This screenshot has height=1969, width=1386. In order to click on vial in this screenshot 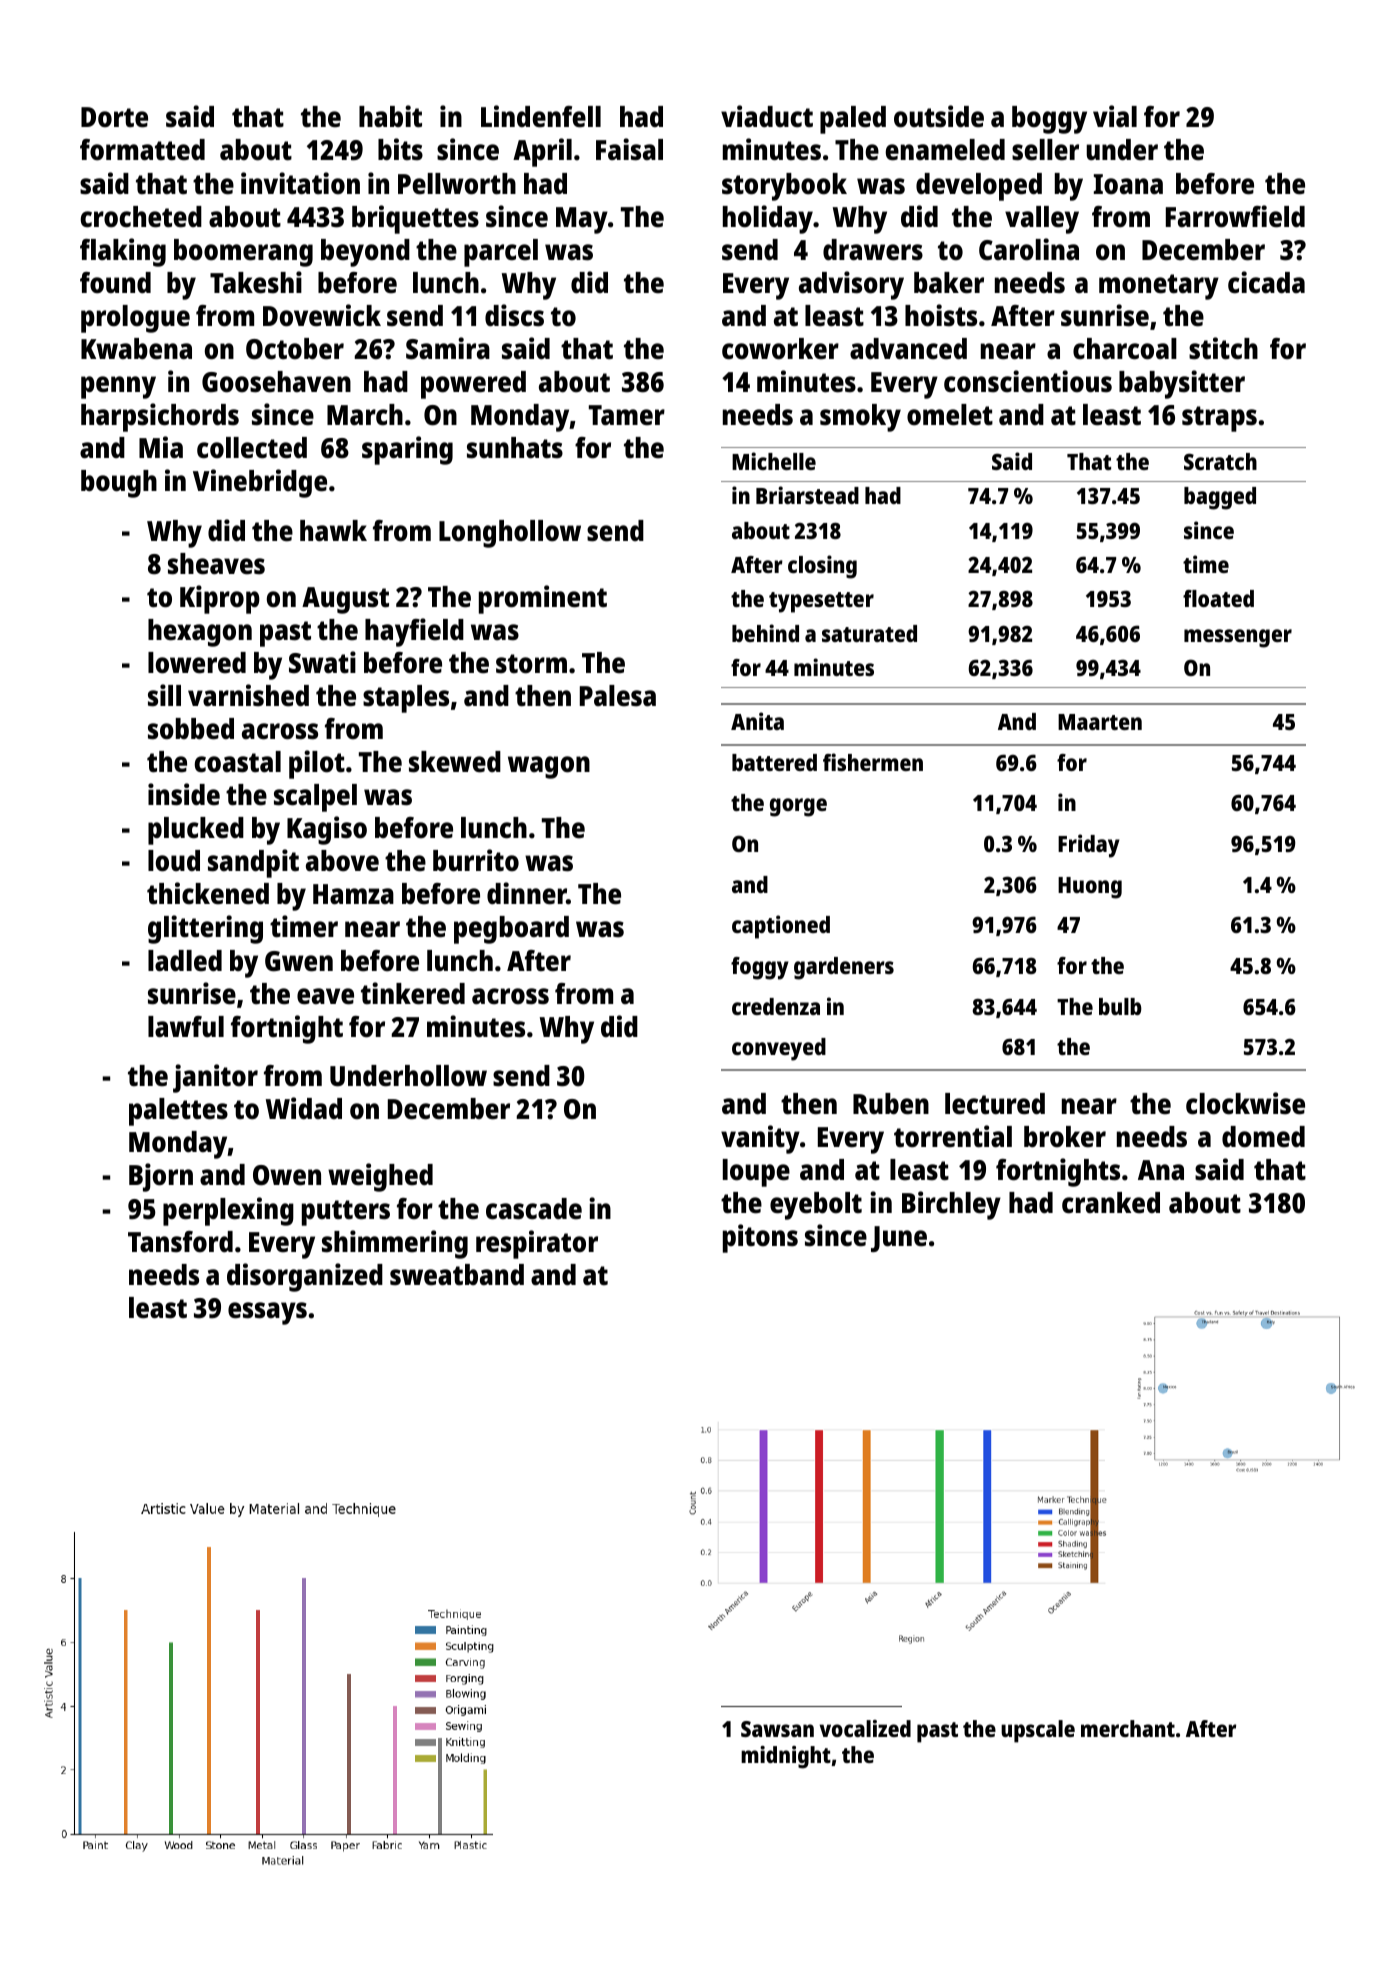, I will do `click(1115, 116)`.
